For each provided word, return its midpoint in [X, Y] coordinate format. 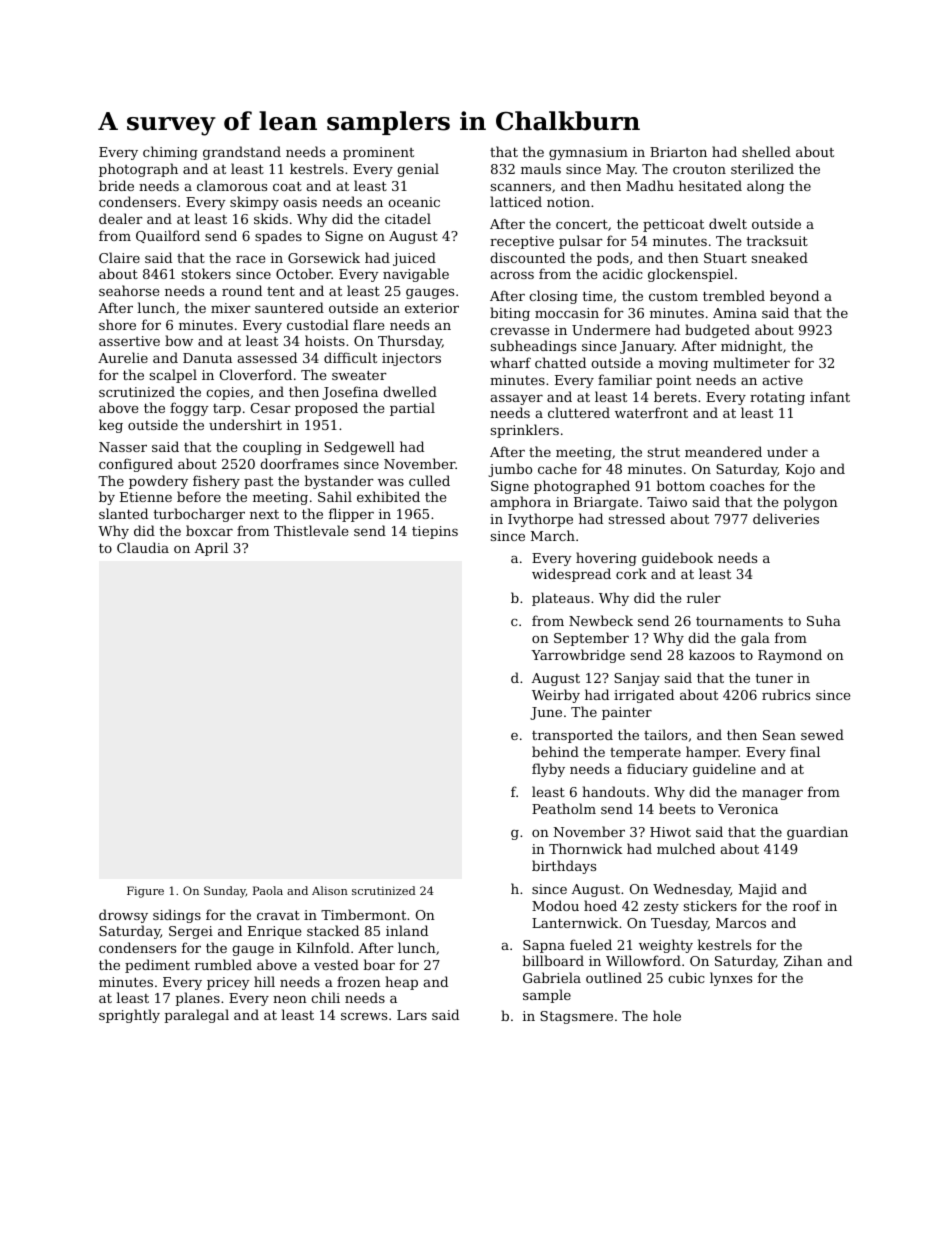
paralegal [196, 1016]
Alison [330, 890]
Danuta [207, 358]
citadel [408, 218]
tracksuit [777, 240]
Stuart [725, 258]
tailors [665, 734]
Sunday [225, 892]
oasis [300, 202]
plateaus [561, 599]
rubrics [786, 694]
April [211, 549]
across [512, 275]
